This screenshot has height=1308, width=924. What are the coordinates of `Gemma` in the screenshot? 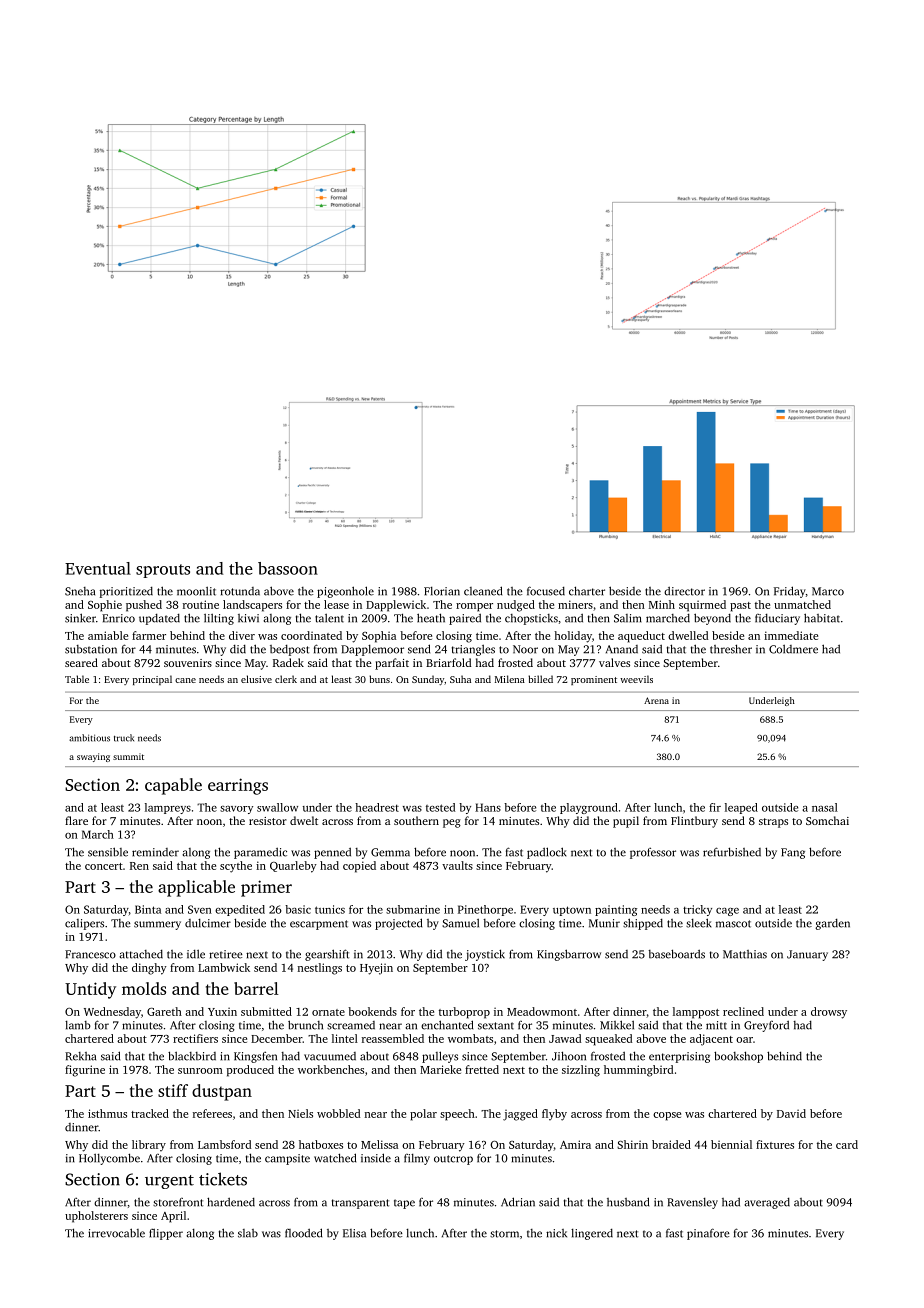 It's located at (390, 852).
